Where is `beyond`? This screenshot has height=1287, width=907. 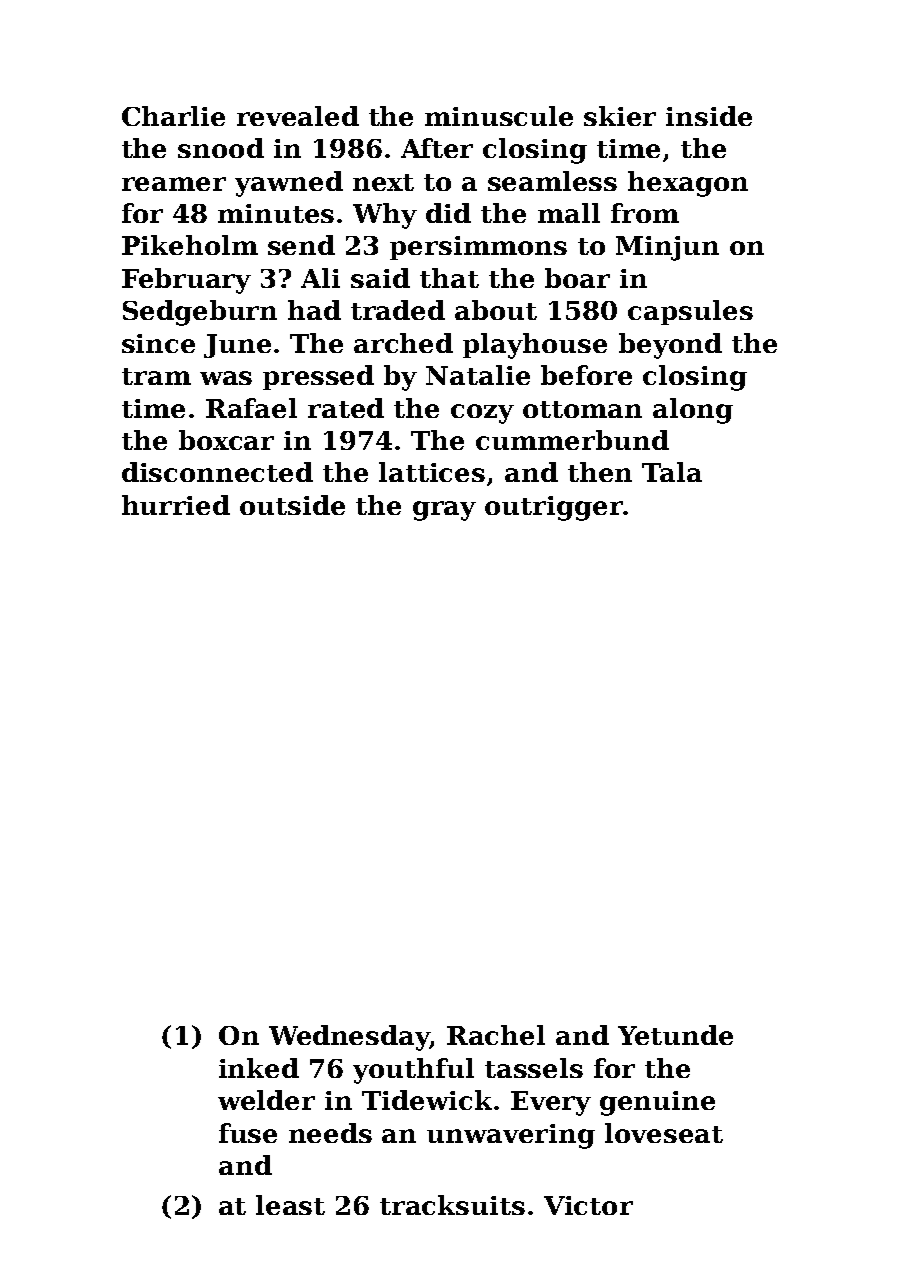 beyond is located at coordinates (670, 346).
